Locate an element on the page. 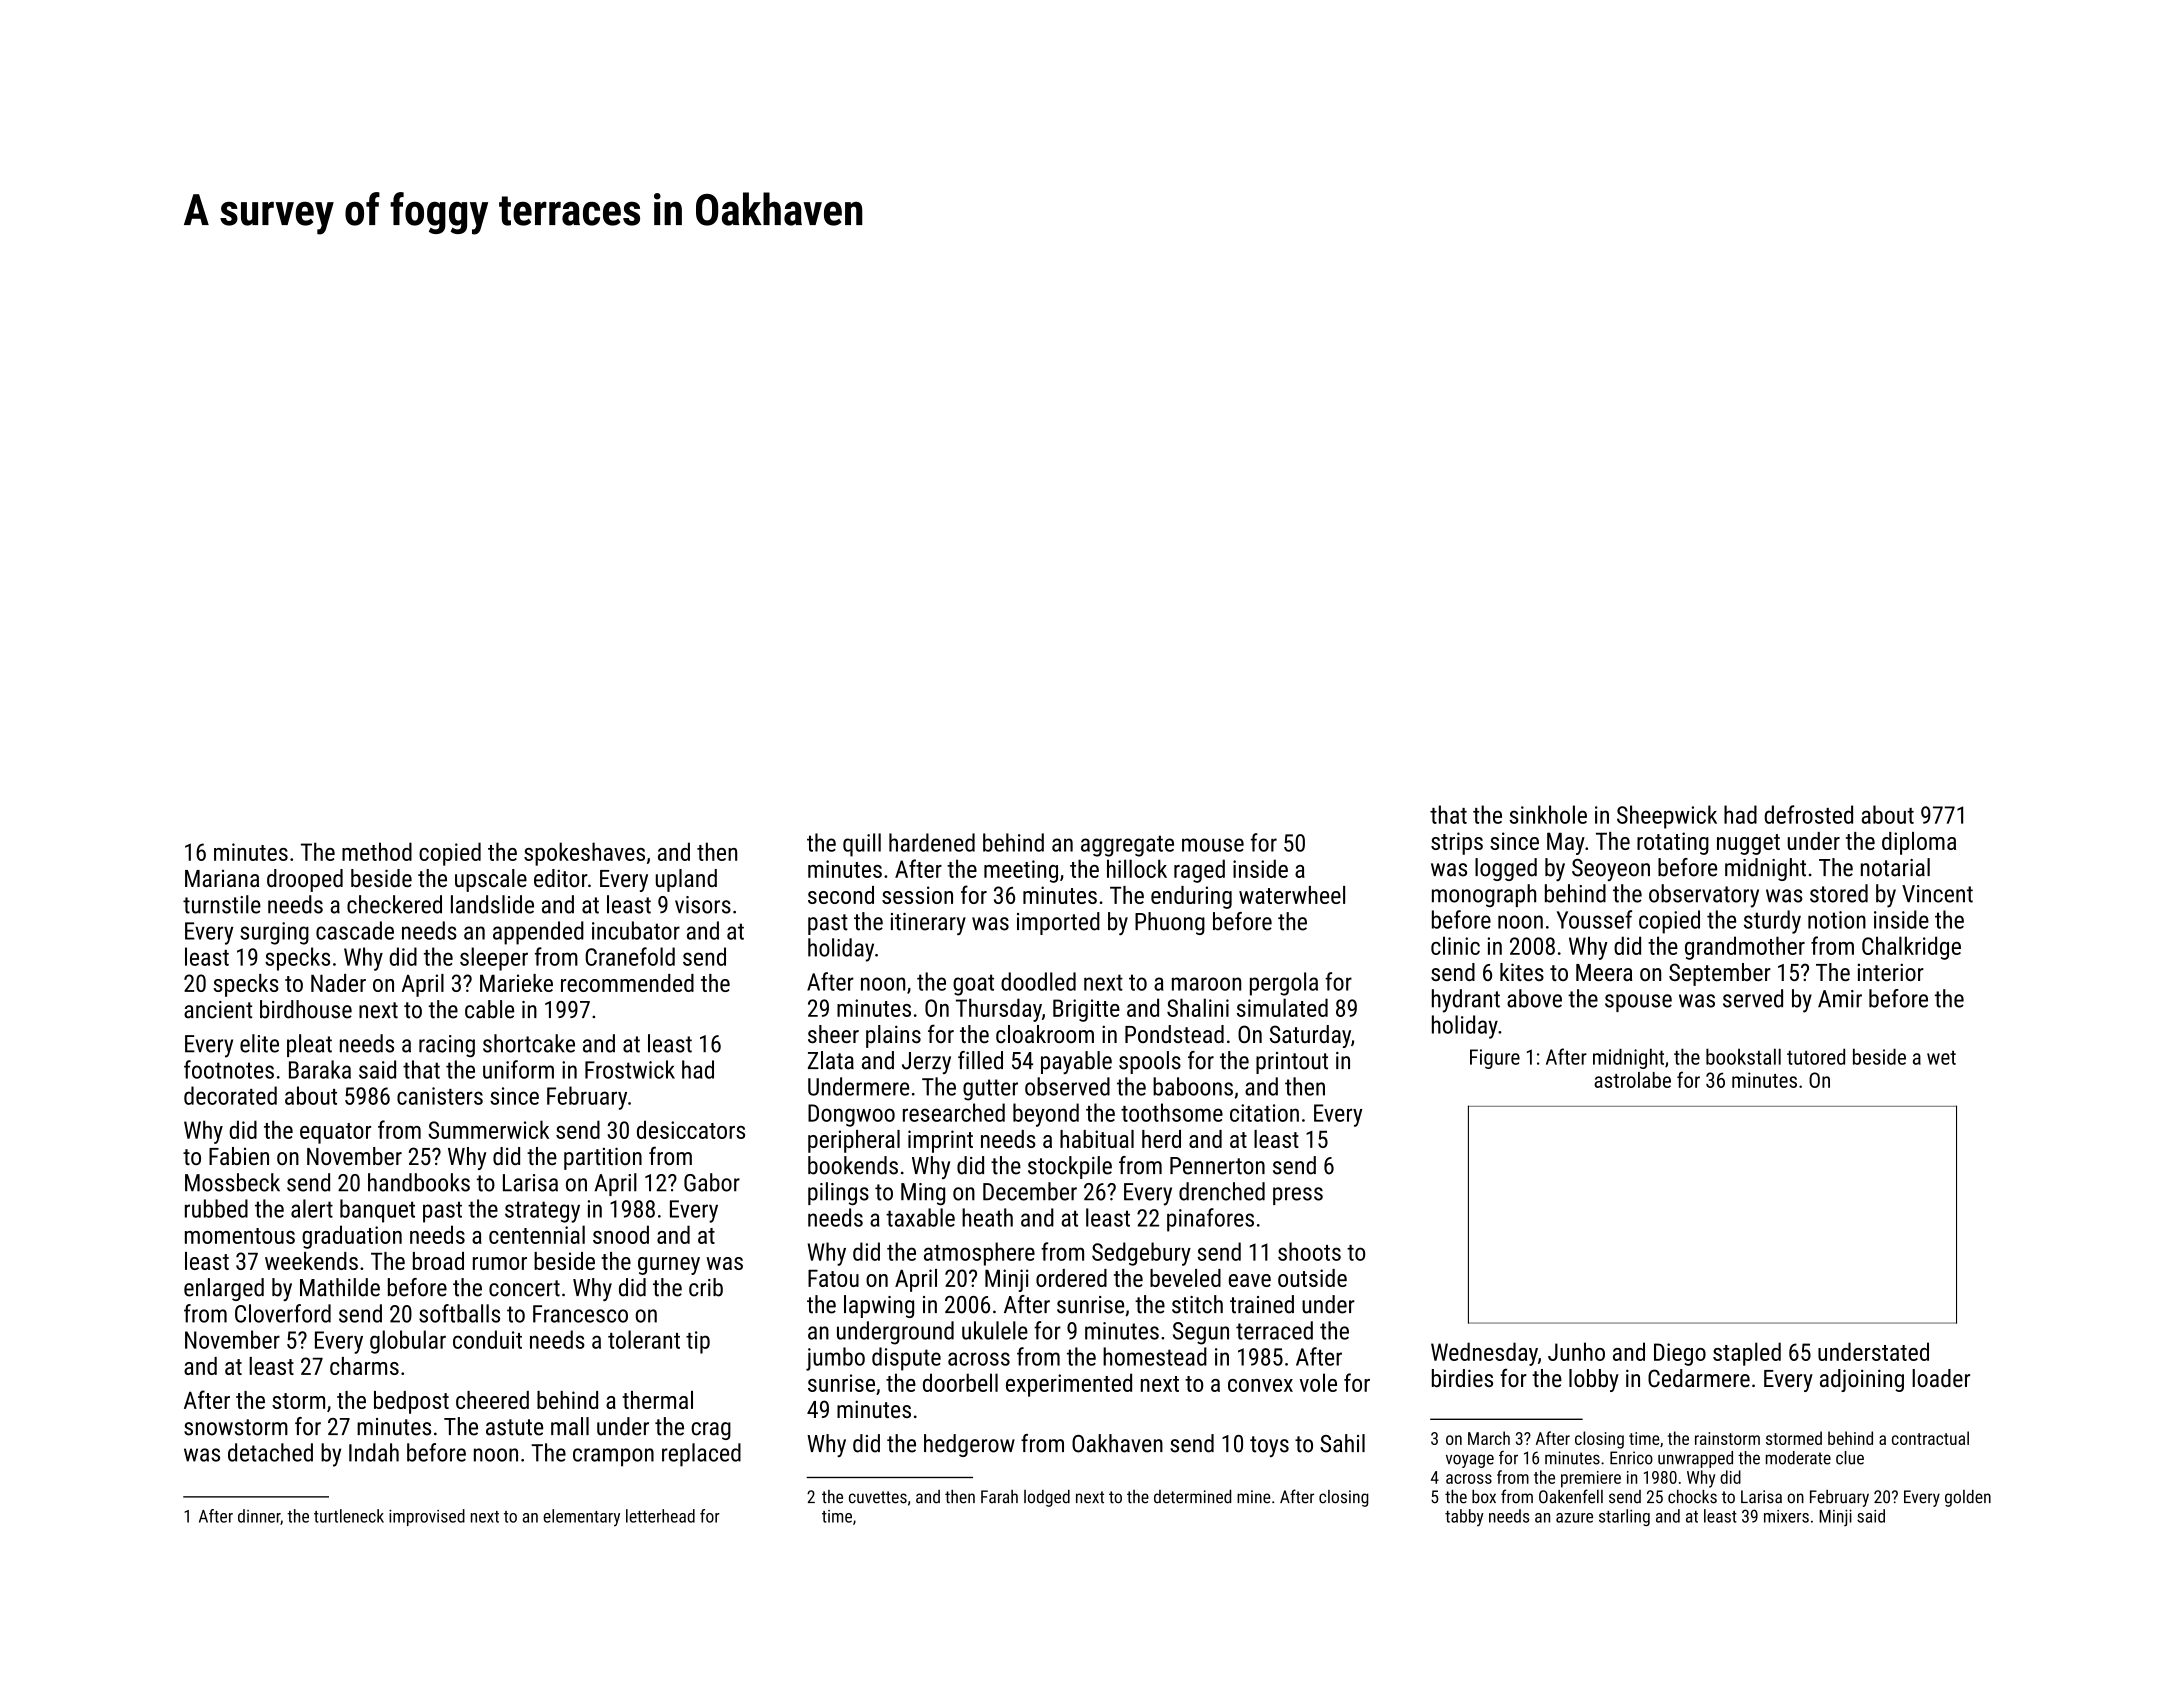  dinner is located at coordinates (259, 1516).
